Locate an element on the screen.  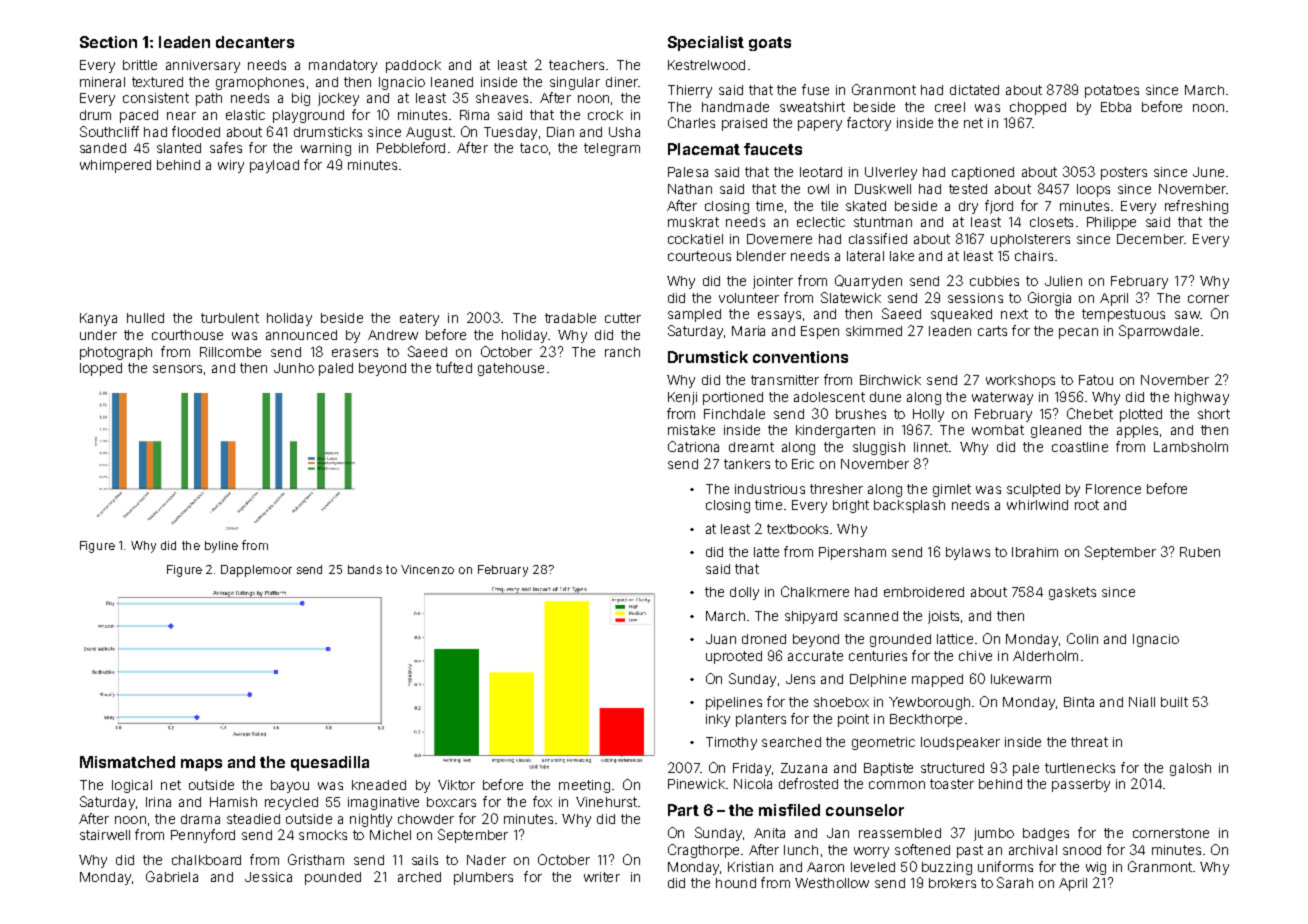
tradable is located at coordinates (570, 318).
